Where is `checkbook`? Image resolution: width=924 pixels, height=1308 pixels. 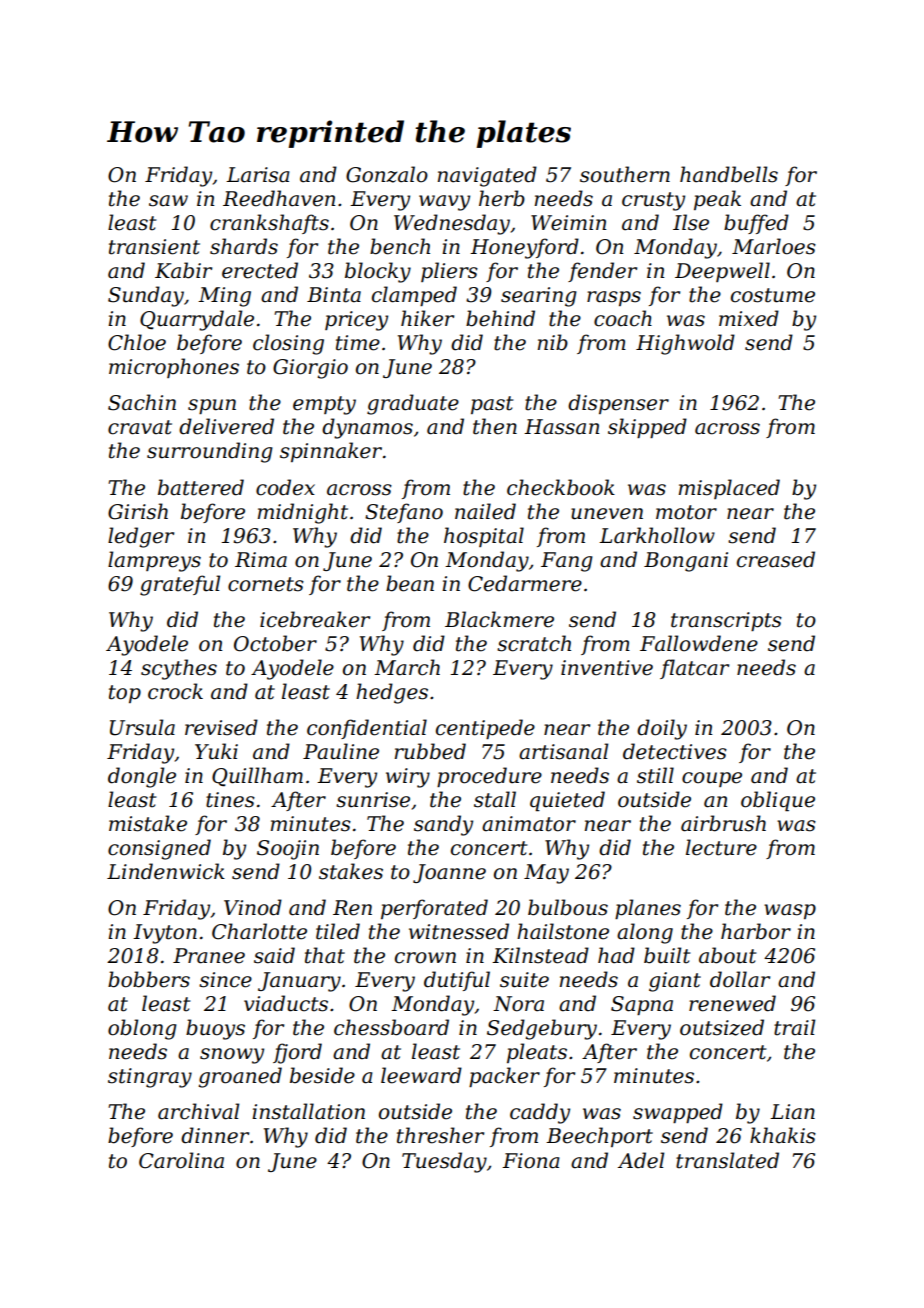 checkbook is located at coordinates (561, 487).
